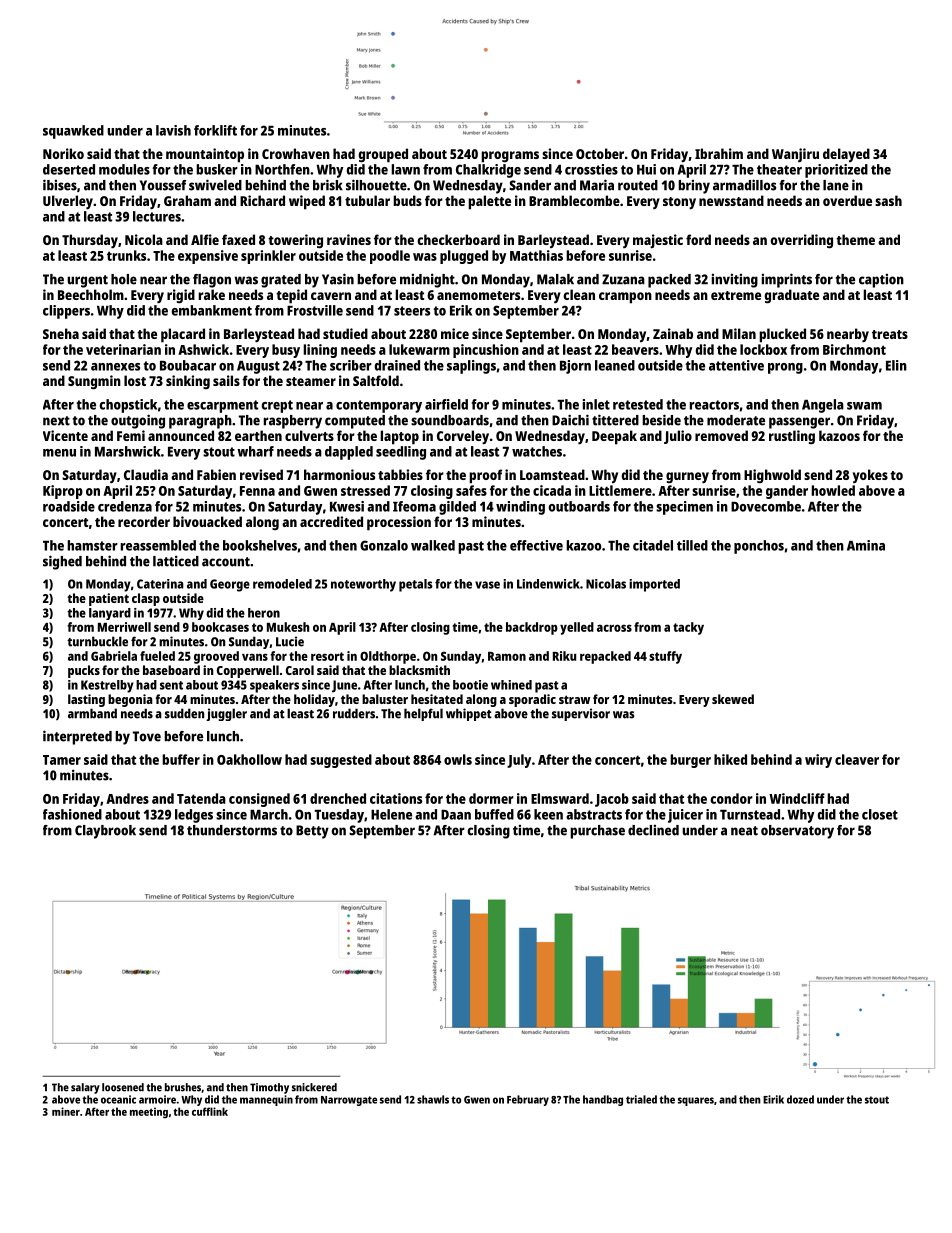 The width and height of the screenshot is (952, 1233). I want to click on lawn, so click(405, 169).
